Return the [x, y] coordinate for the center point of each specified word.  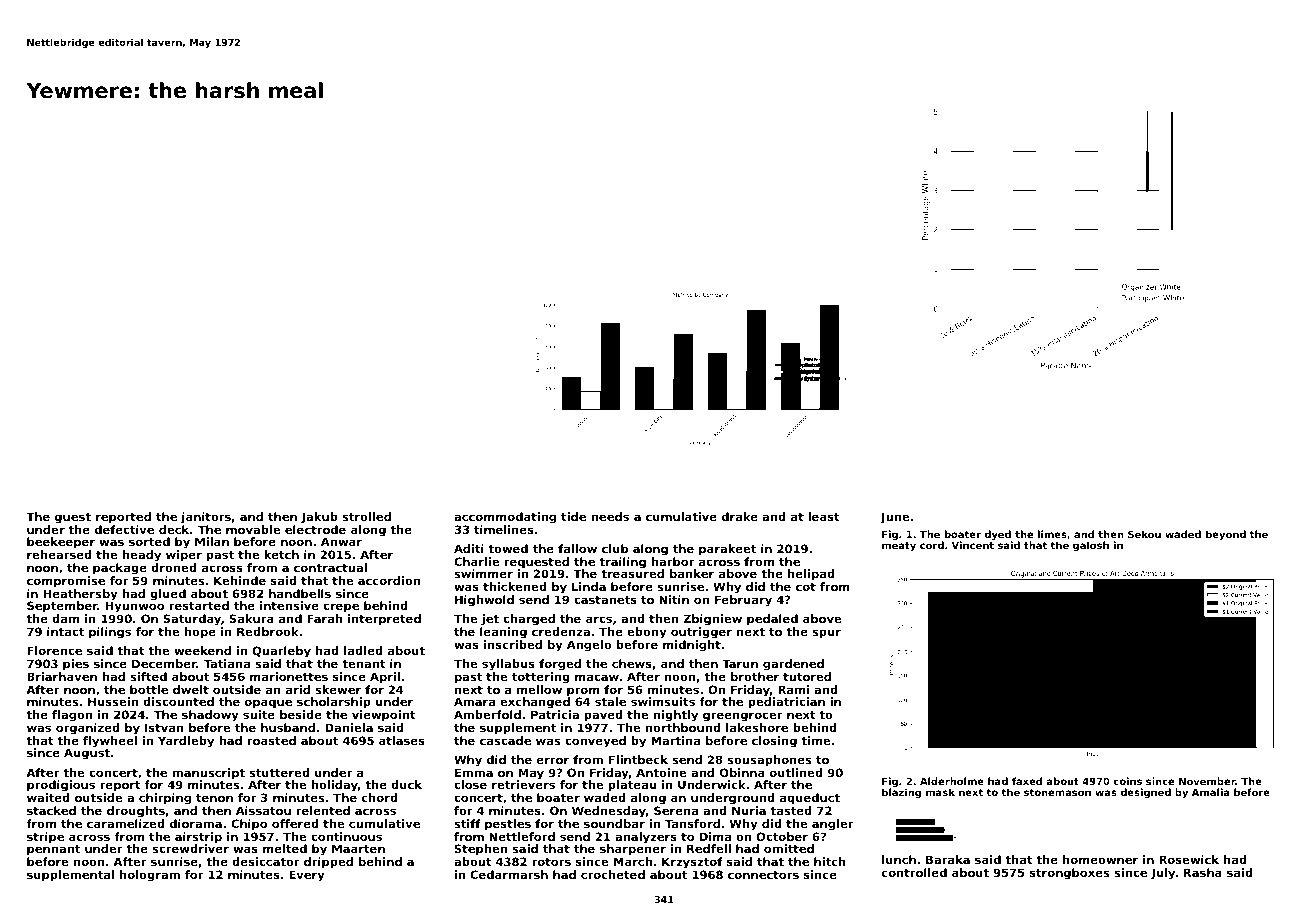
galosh [1091, 546]
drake [740, 516]
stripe [45, 838]
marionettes [289, 676]
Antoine [661, 772]
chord [380, 797]
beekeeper [61, 543]
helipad [811, 575]
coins [1127, 781]
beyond [1226, 535]
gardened [793, 665]
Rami [793, 689]
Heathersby [80, 595]
